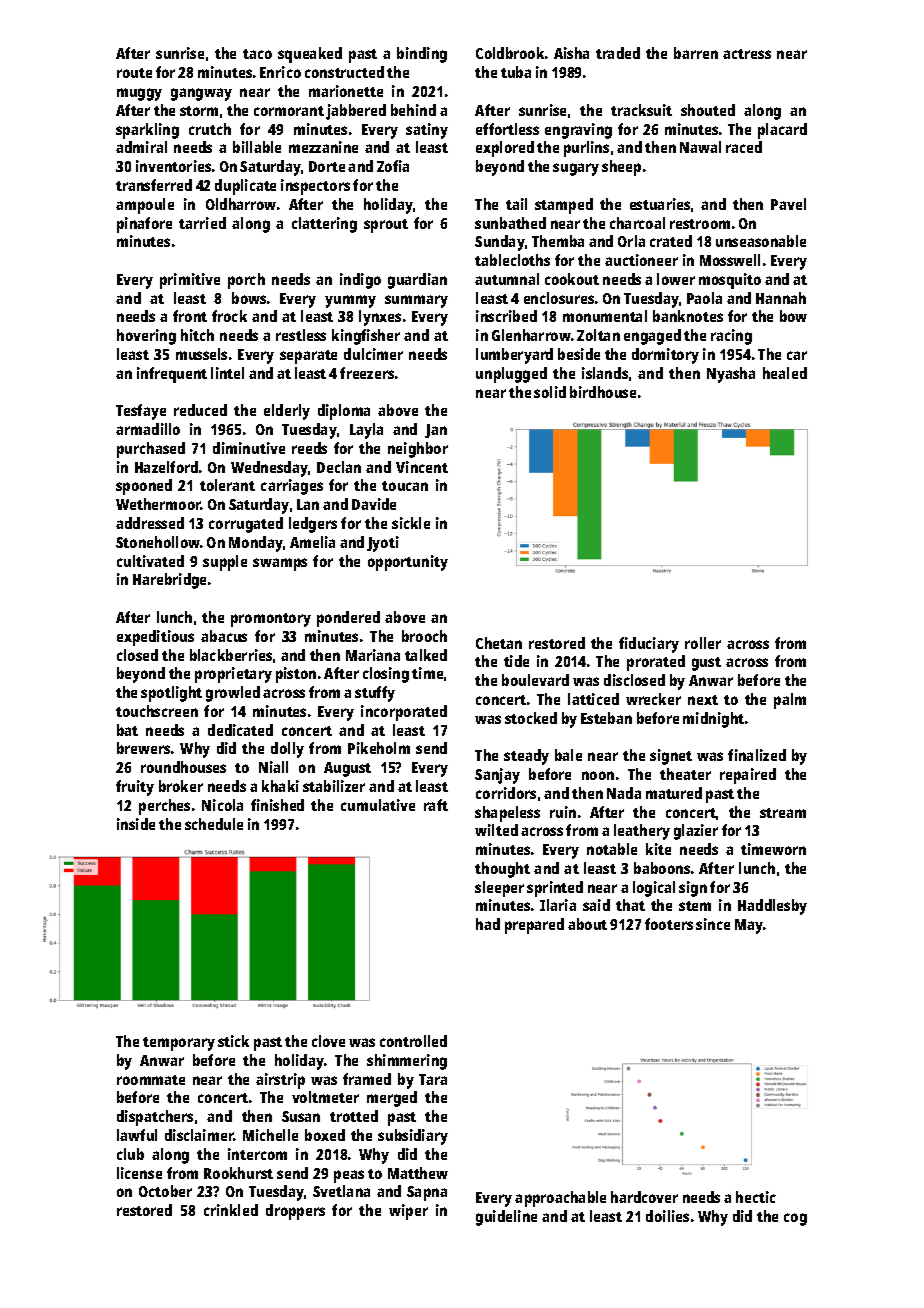 The height and width of the screenshot is (1308, 924). What do you see at coordinates (660, 204) in the screenshot?
I see `estuaries` at bounding box center [660, 204].
